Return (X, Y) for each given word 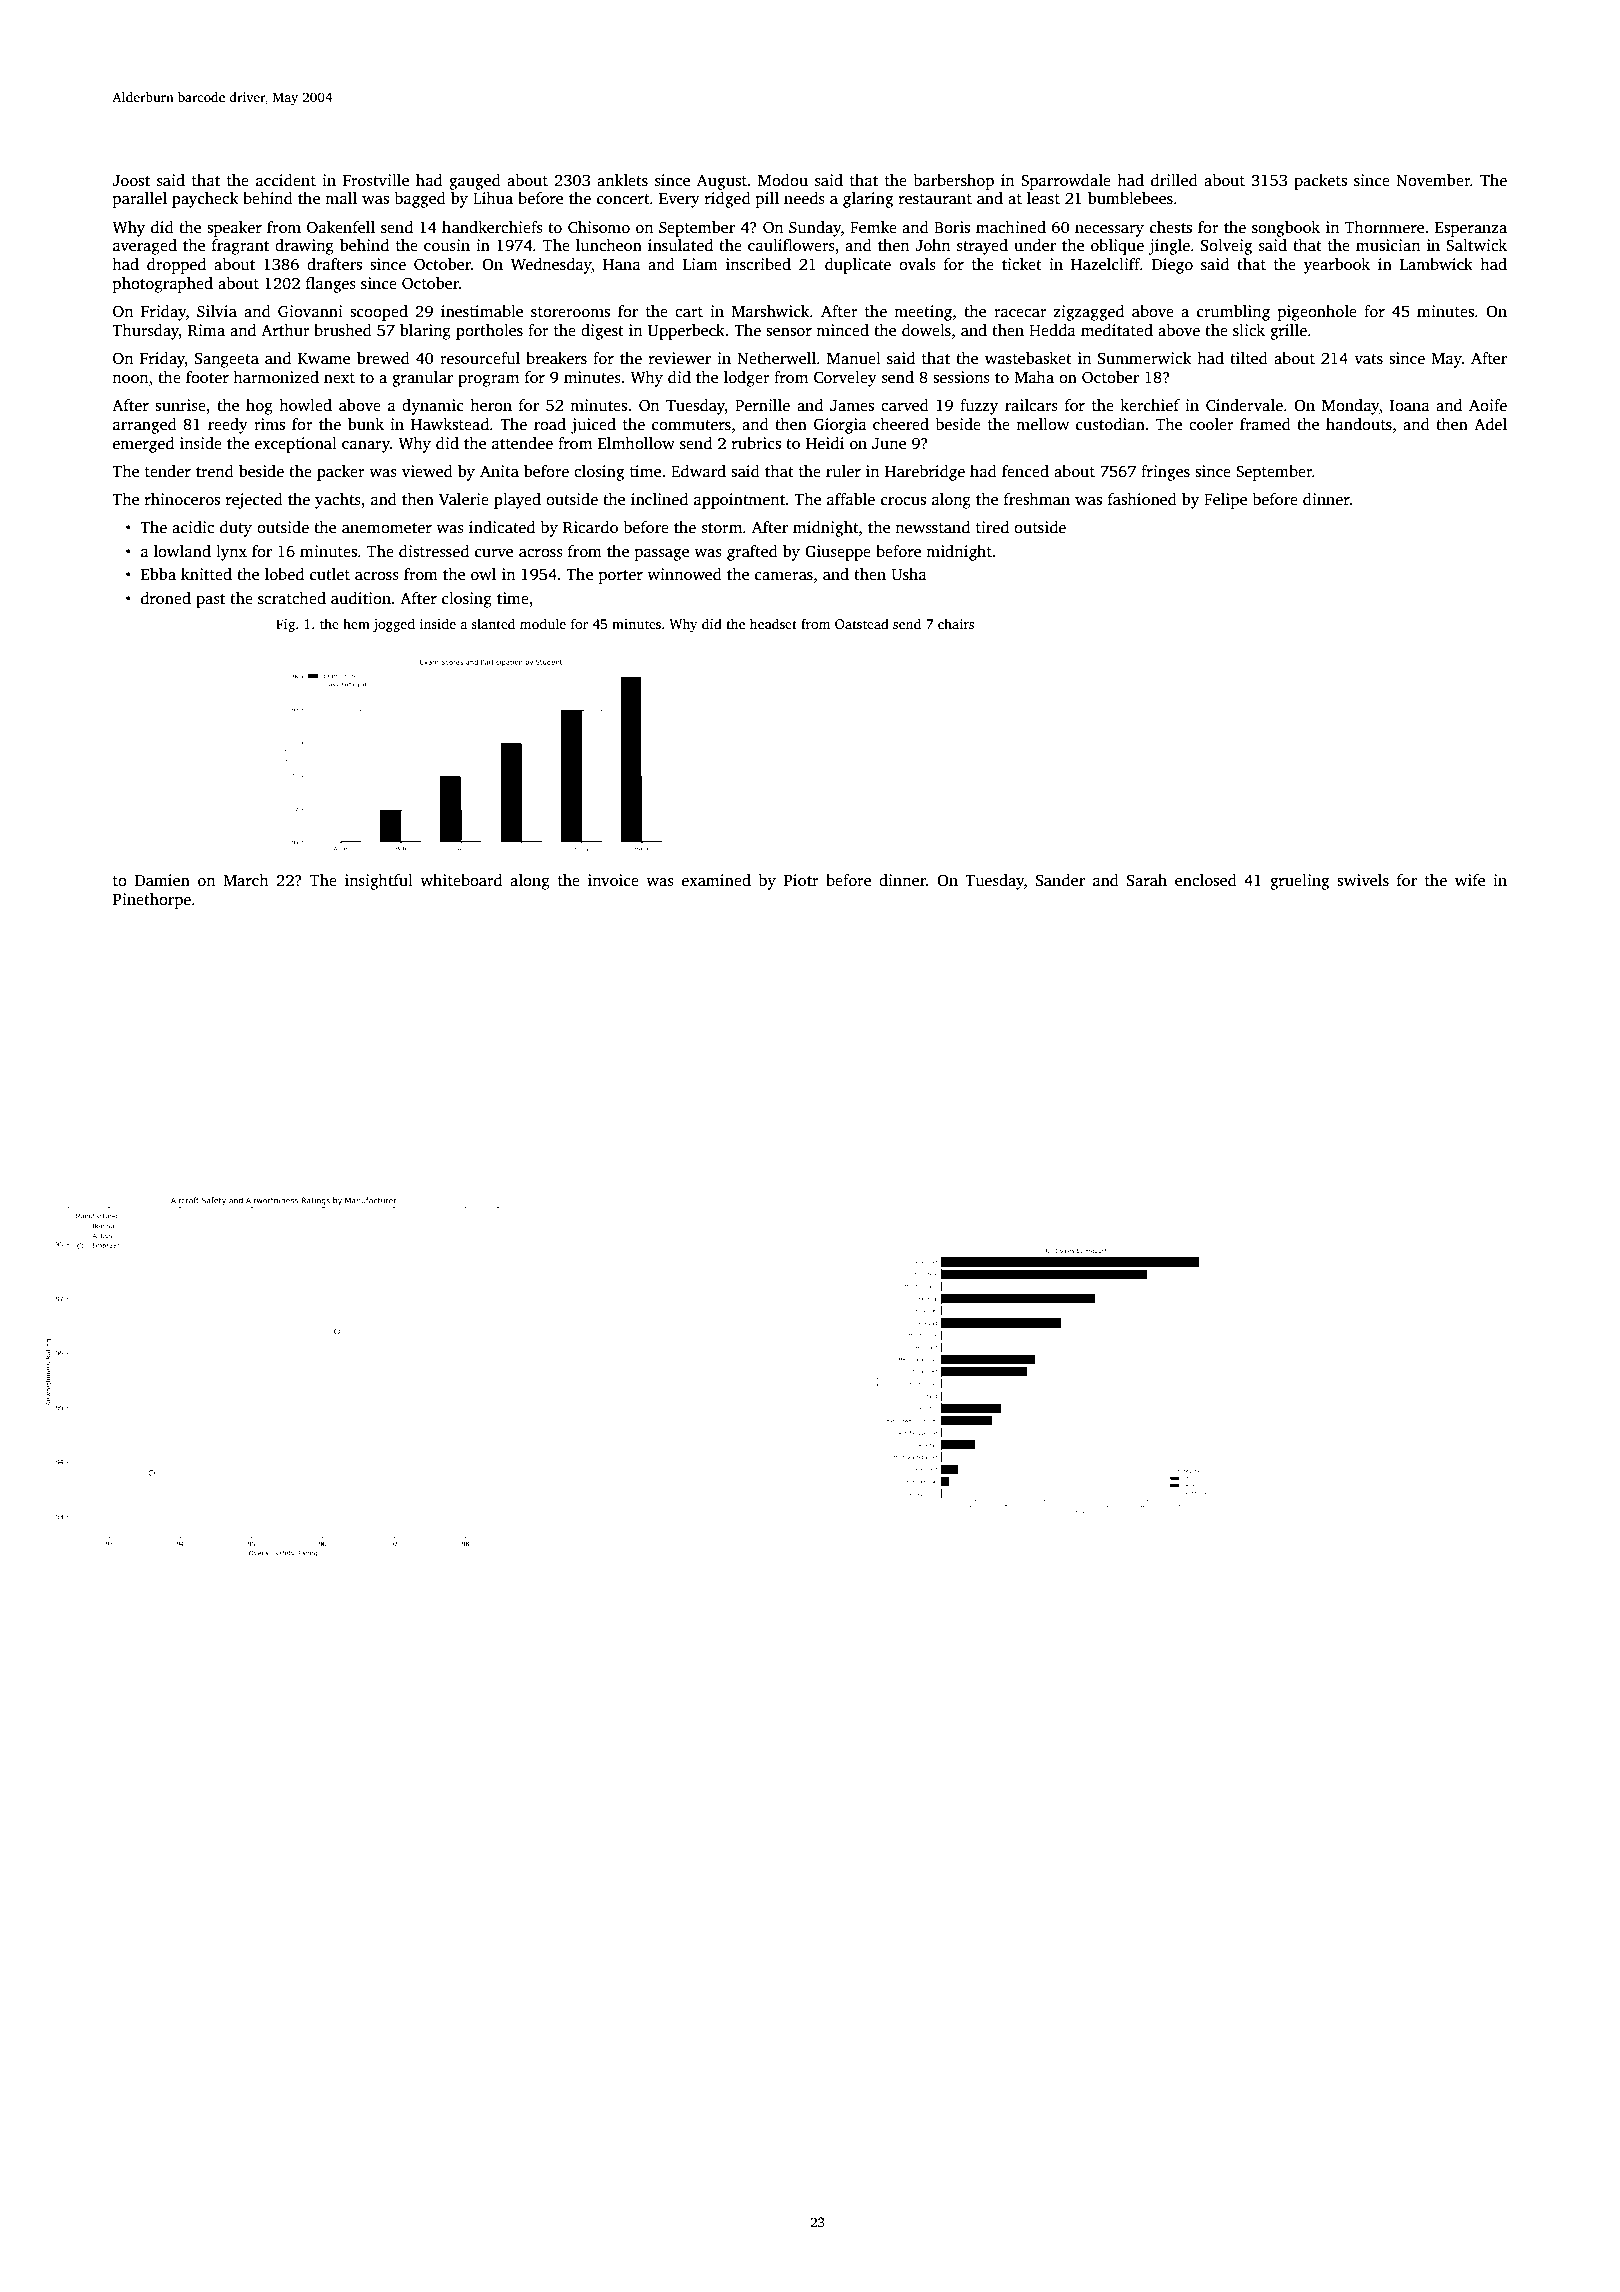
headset (773, 623)
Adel (1490, 424)
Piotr (801, 880)
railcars (1031, 405)
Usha (909, 574)
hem (356, 623)
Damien (162, 880)
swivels (1363, 880)
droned (166, 598)
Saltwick (1476, 245)
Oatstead (862, 623)
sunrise (180, 405)
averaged (145, 247)
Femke (873, 227)
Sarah (1147, 880)
